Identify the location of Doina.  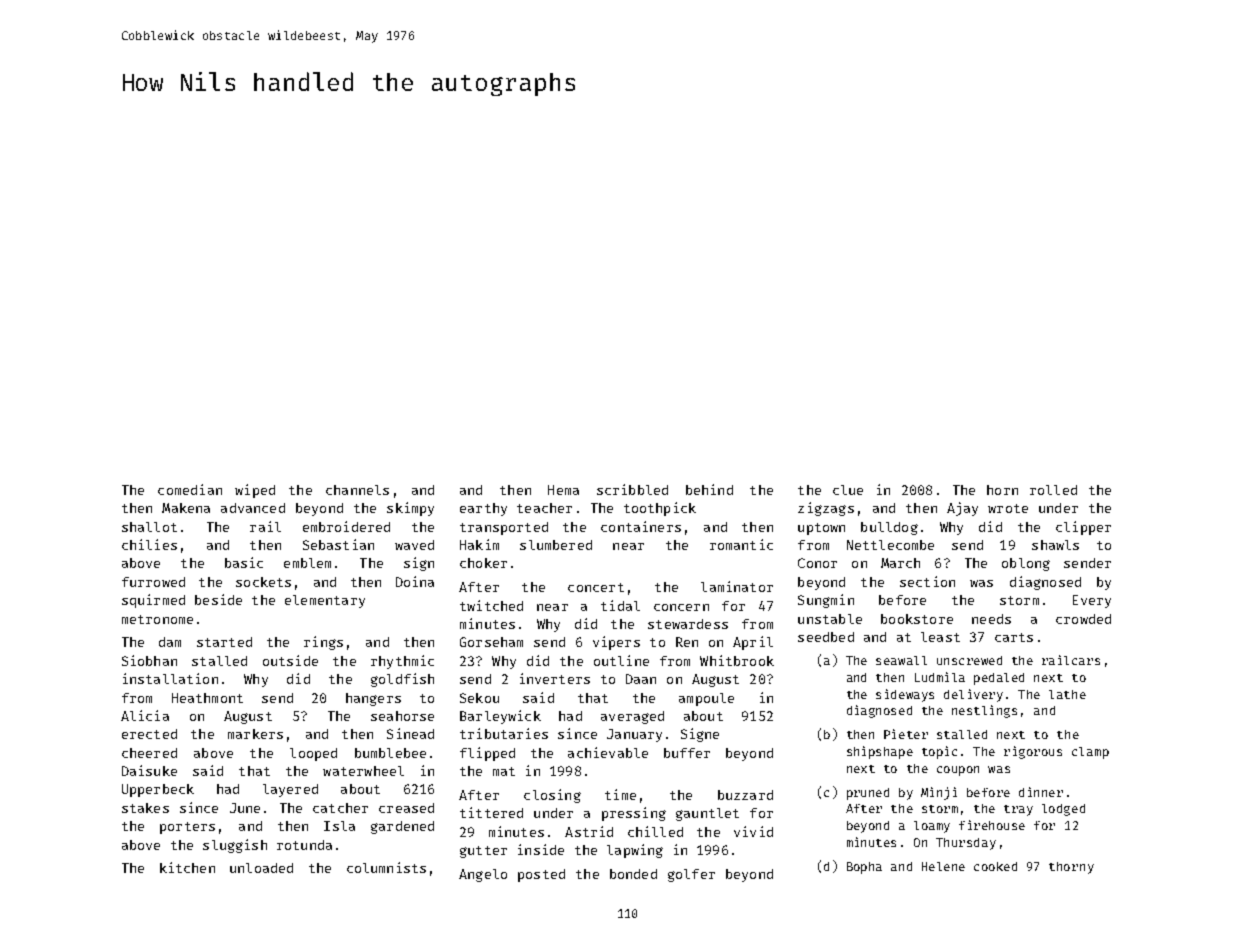
(415, 581).
